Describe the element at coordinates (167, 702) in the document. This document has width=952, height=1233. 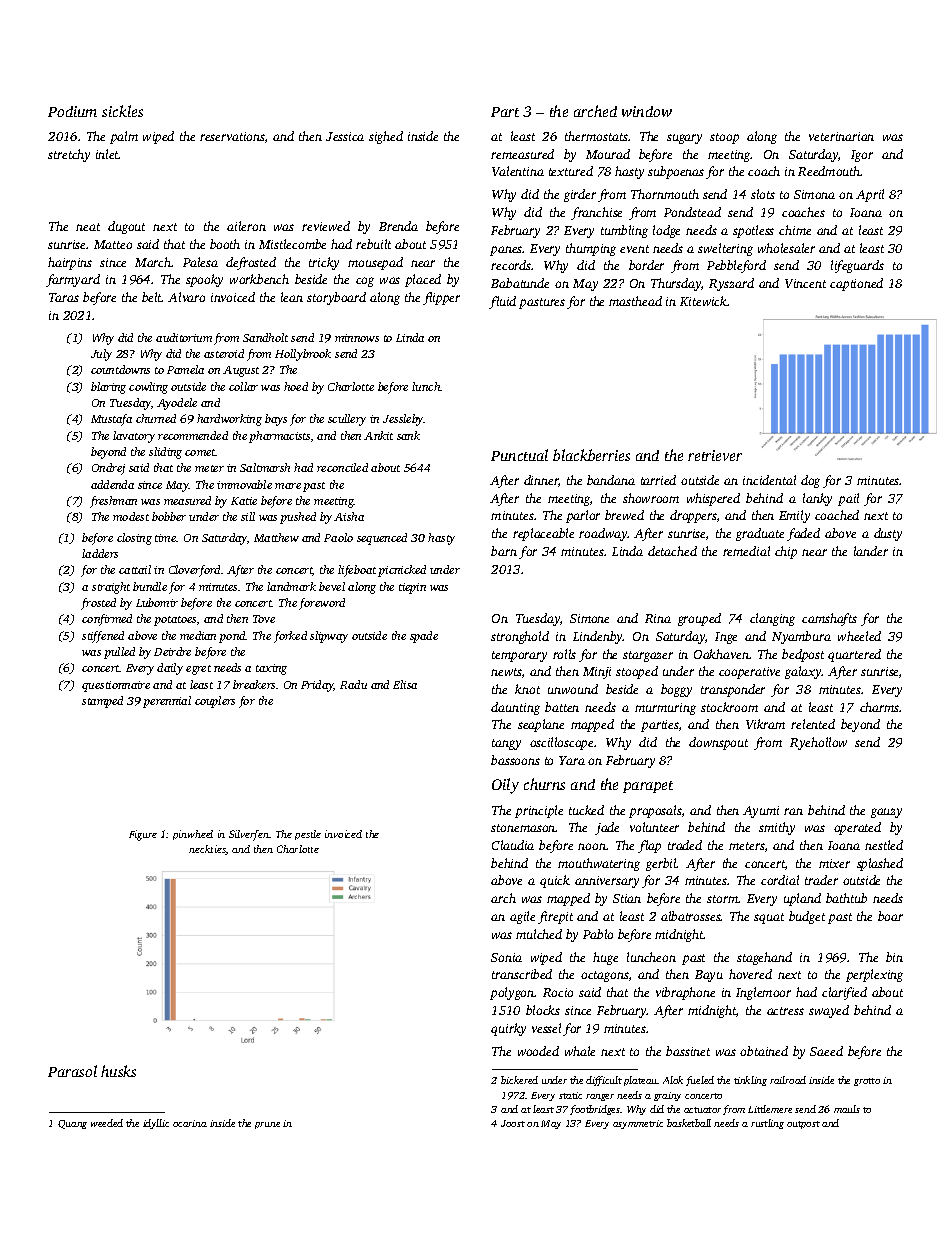
I see `perennial` at that location.
